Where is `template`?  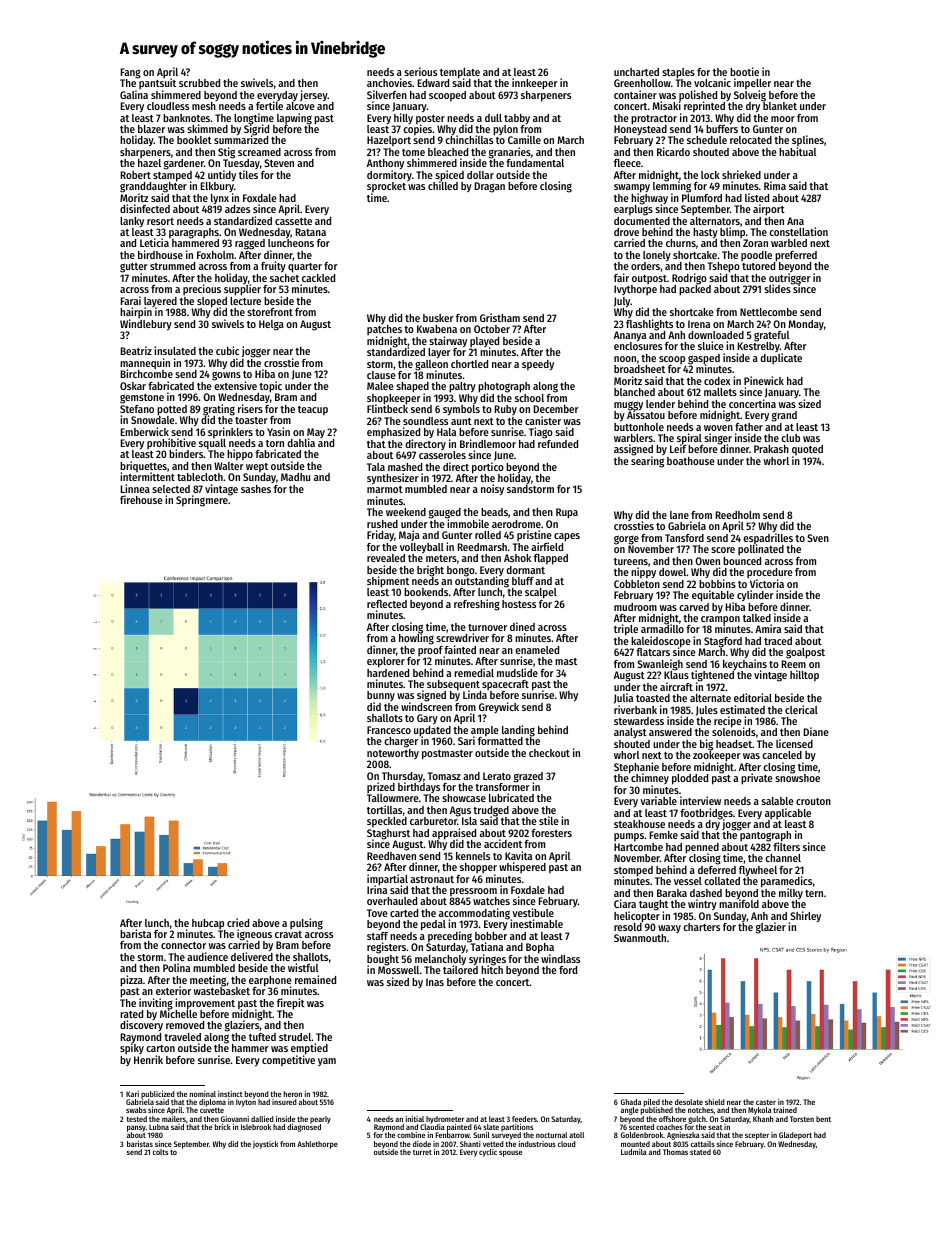
template is located at coordinates (460, 73).
